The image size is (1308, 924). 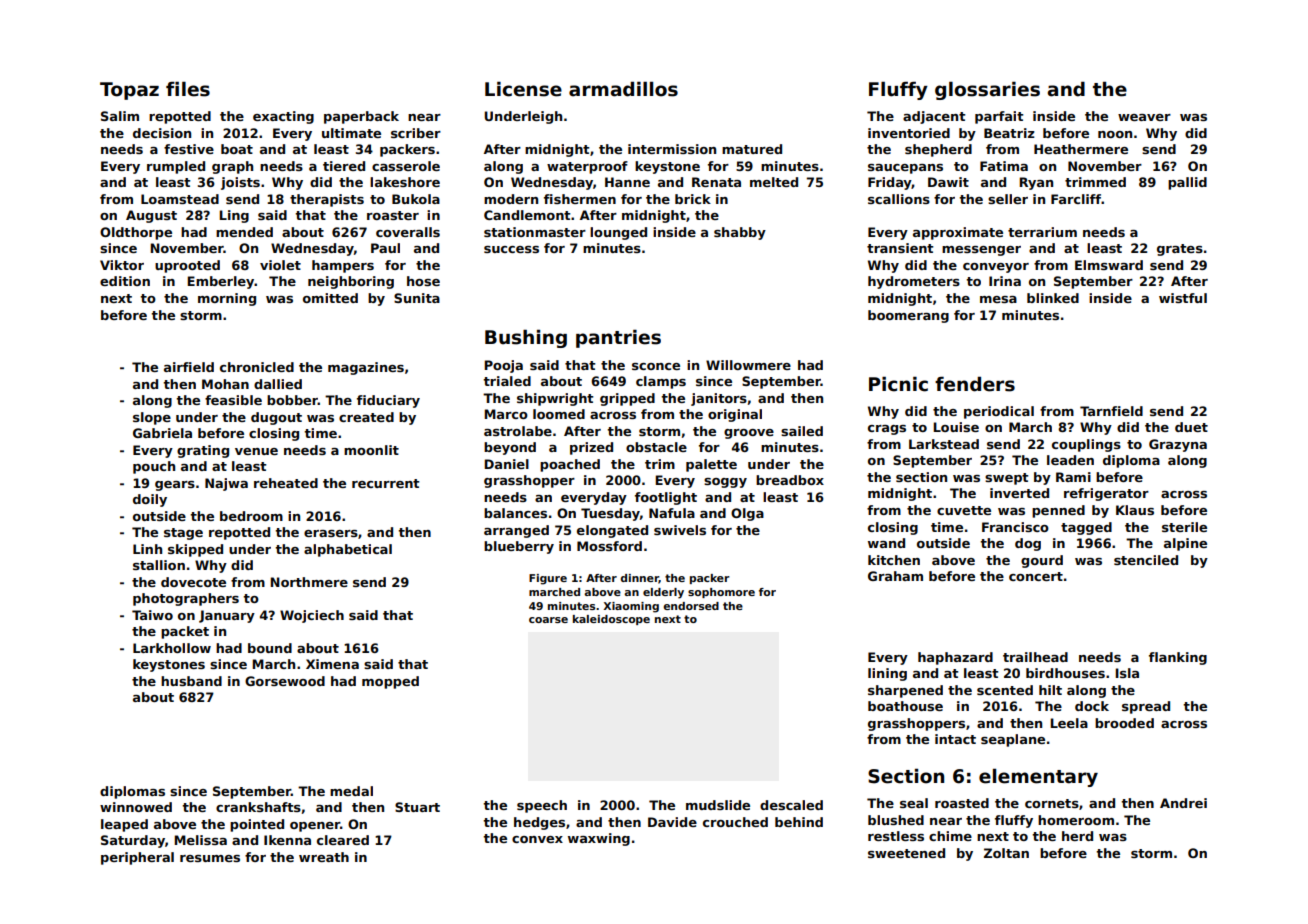 What do you see at coordinates (523, 89) in the screenshot?
I see `License` at bounding box center [523, 89].
